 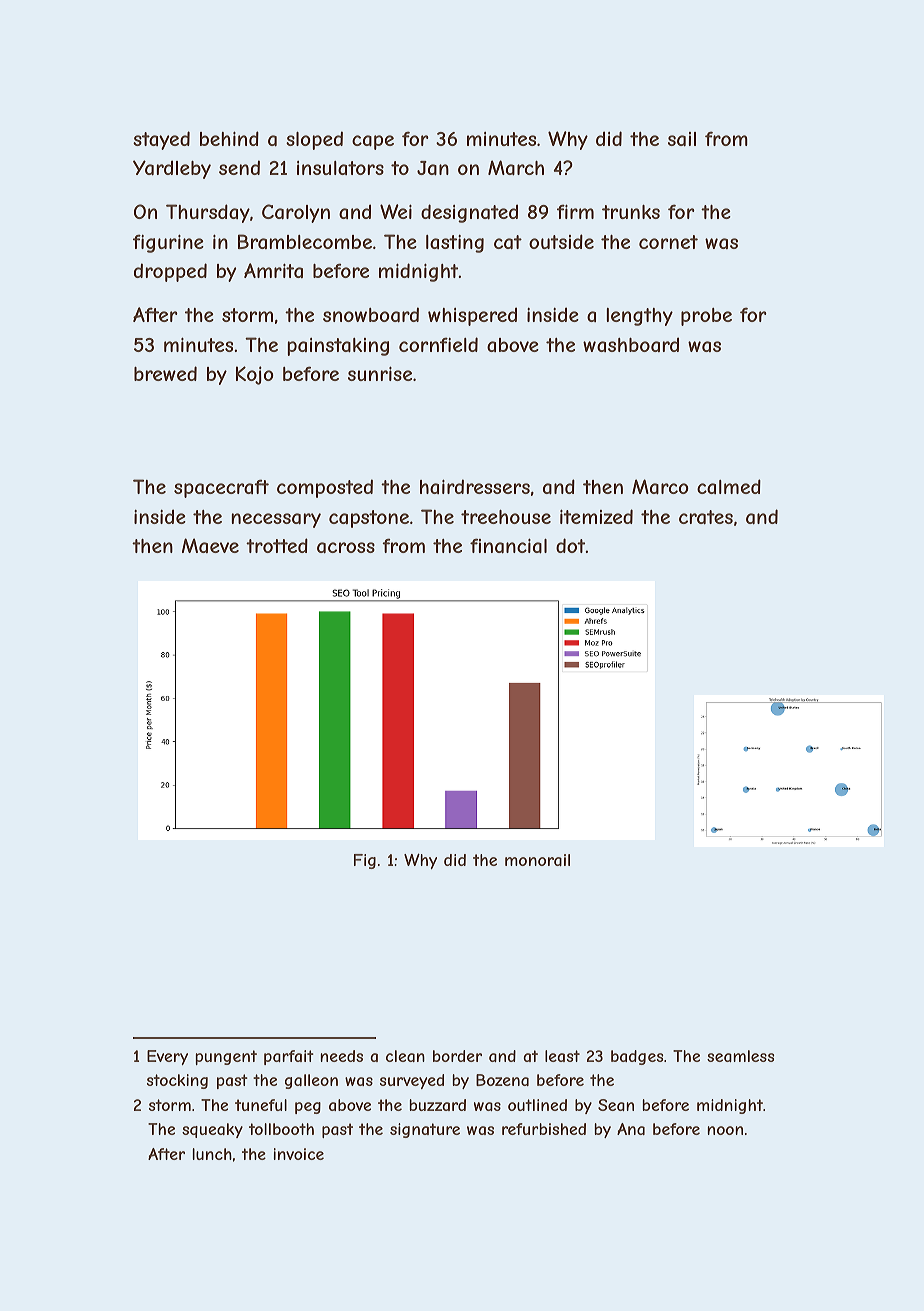 I want to click on washboard, so click(x=631, y=344).
